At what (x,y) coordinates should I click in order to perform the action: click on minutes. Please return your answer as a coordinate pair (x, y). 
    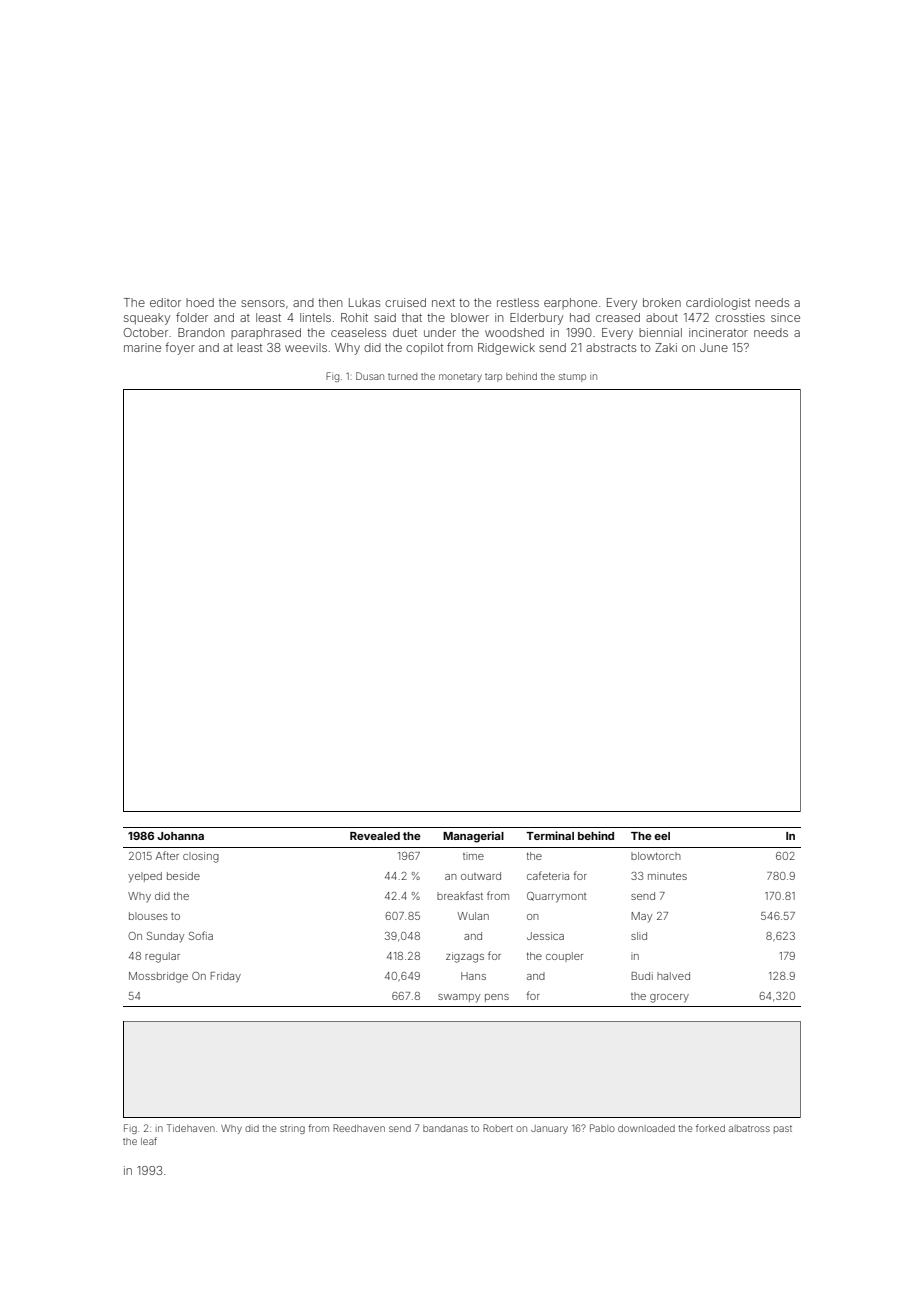
    Looking at the image, I should click on (667, 876).
